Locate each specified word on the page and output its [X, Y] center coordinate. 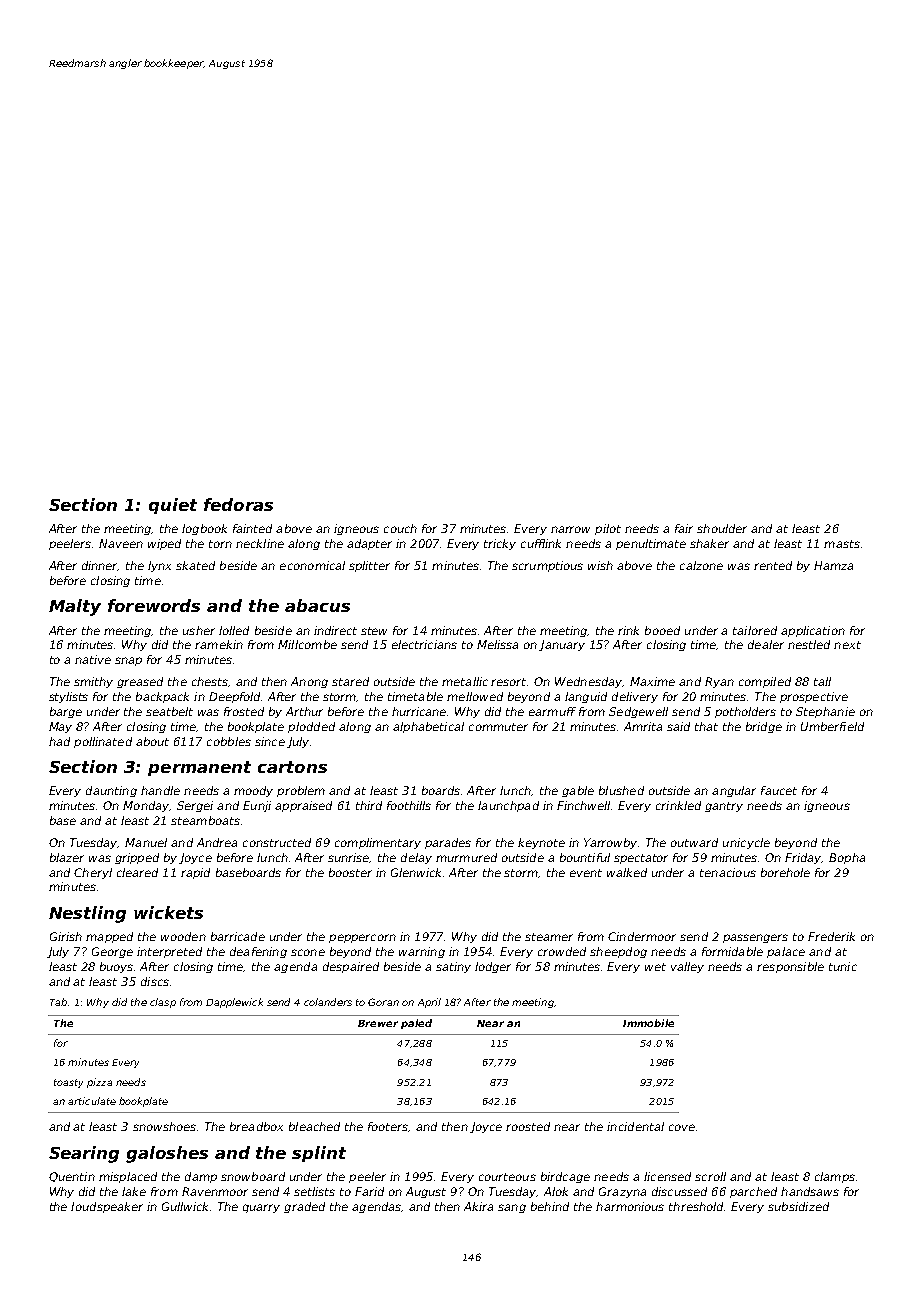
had [59, 741]
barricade [238, 936]
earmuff [552, 711]
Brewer [378, 1023]
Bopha [847, 858]
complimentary [378, 843]
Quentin [72, 1177]
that [706, 726]
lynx [159, 566]
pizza [99, 1083]
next [847, 645]
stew [374, 631]
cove [682, 1127]
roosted [528, 1126]
